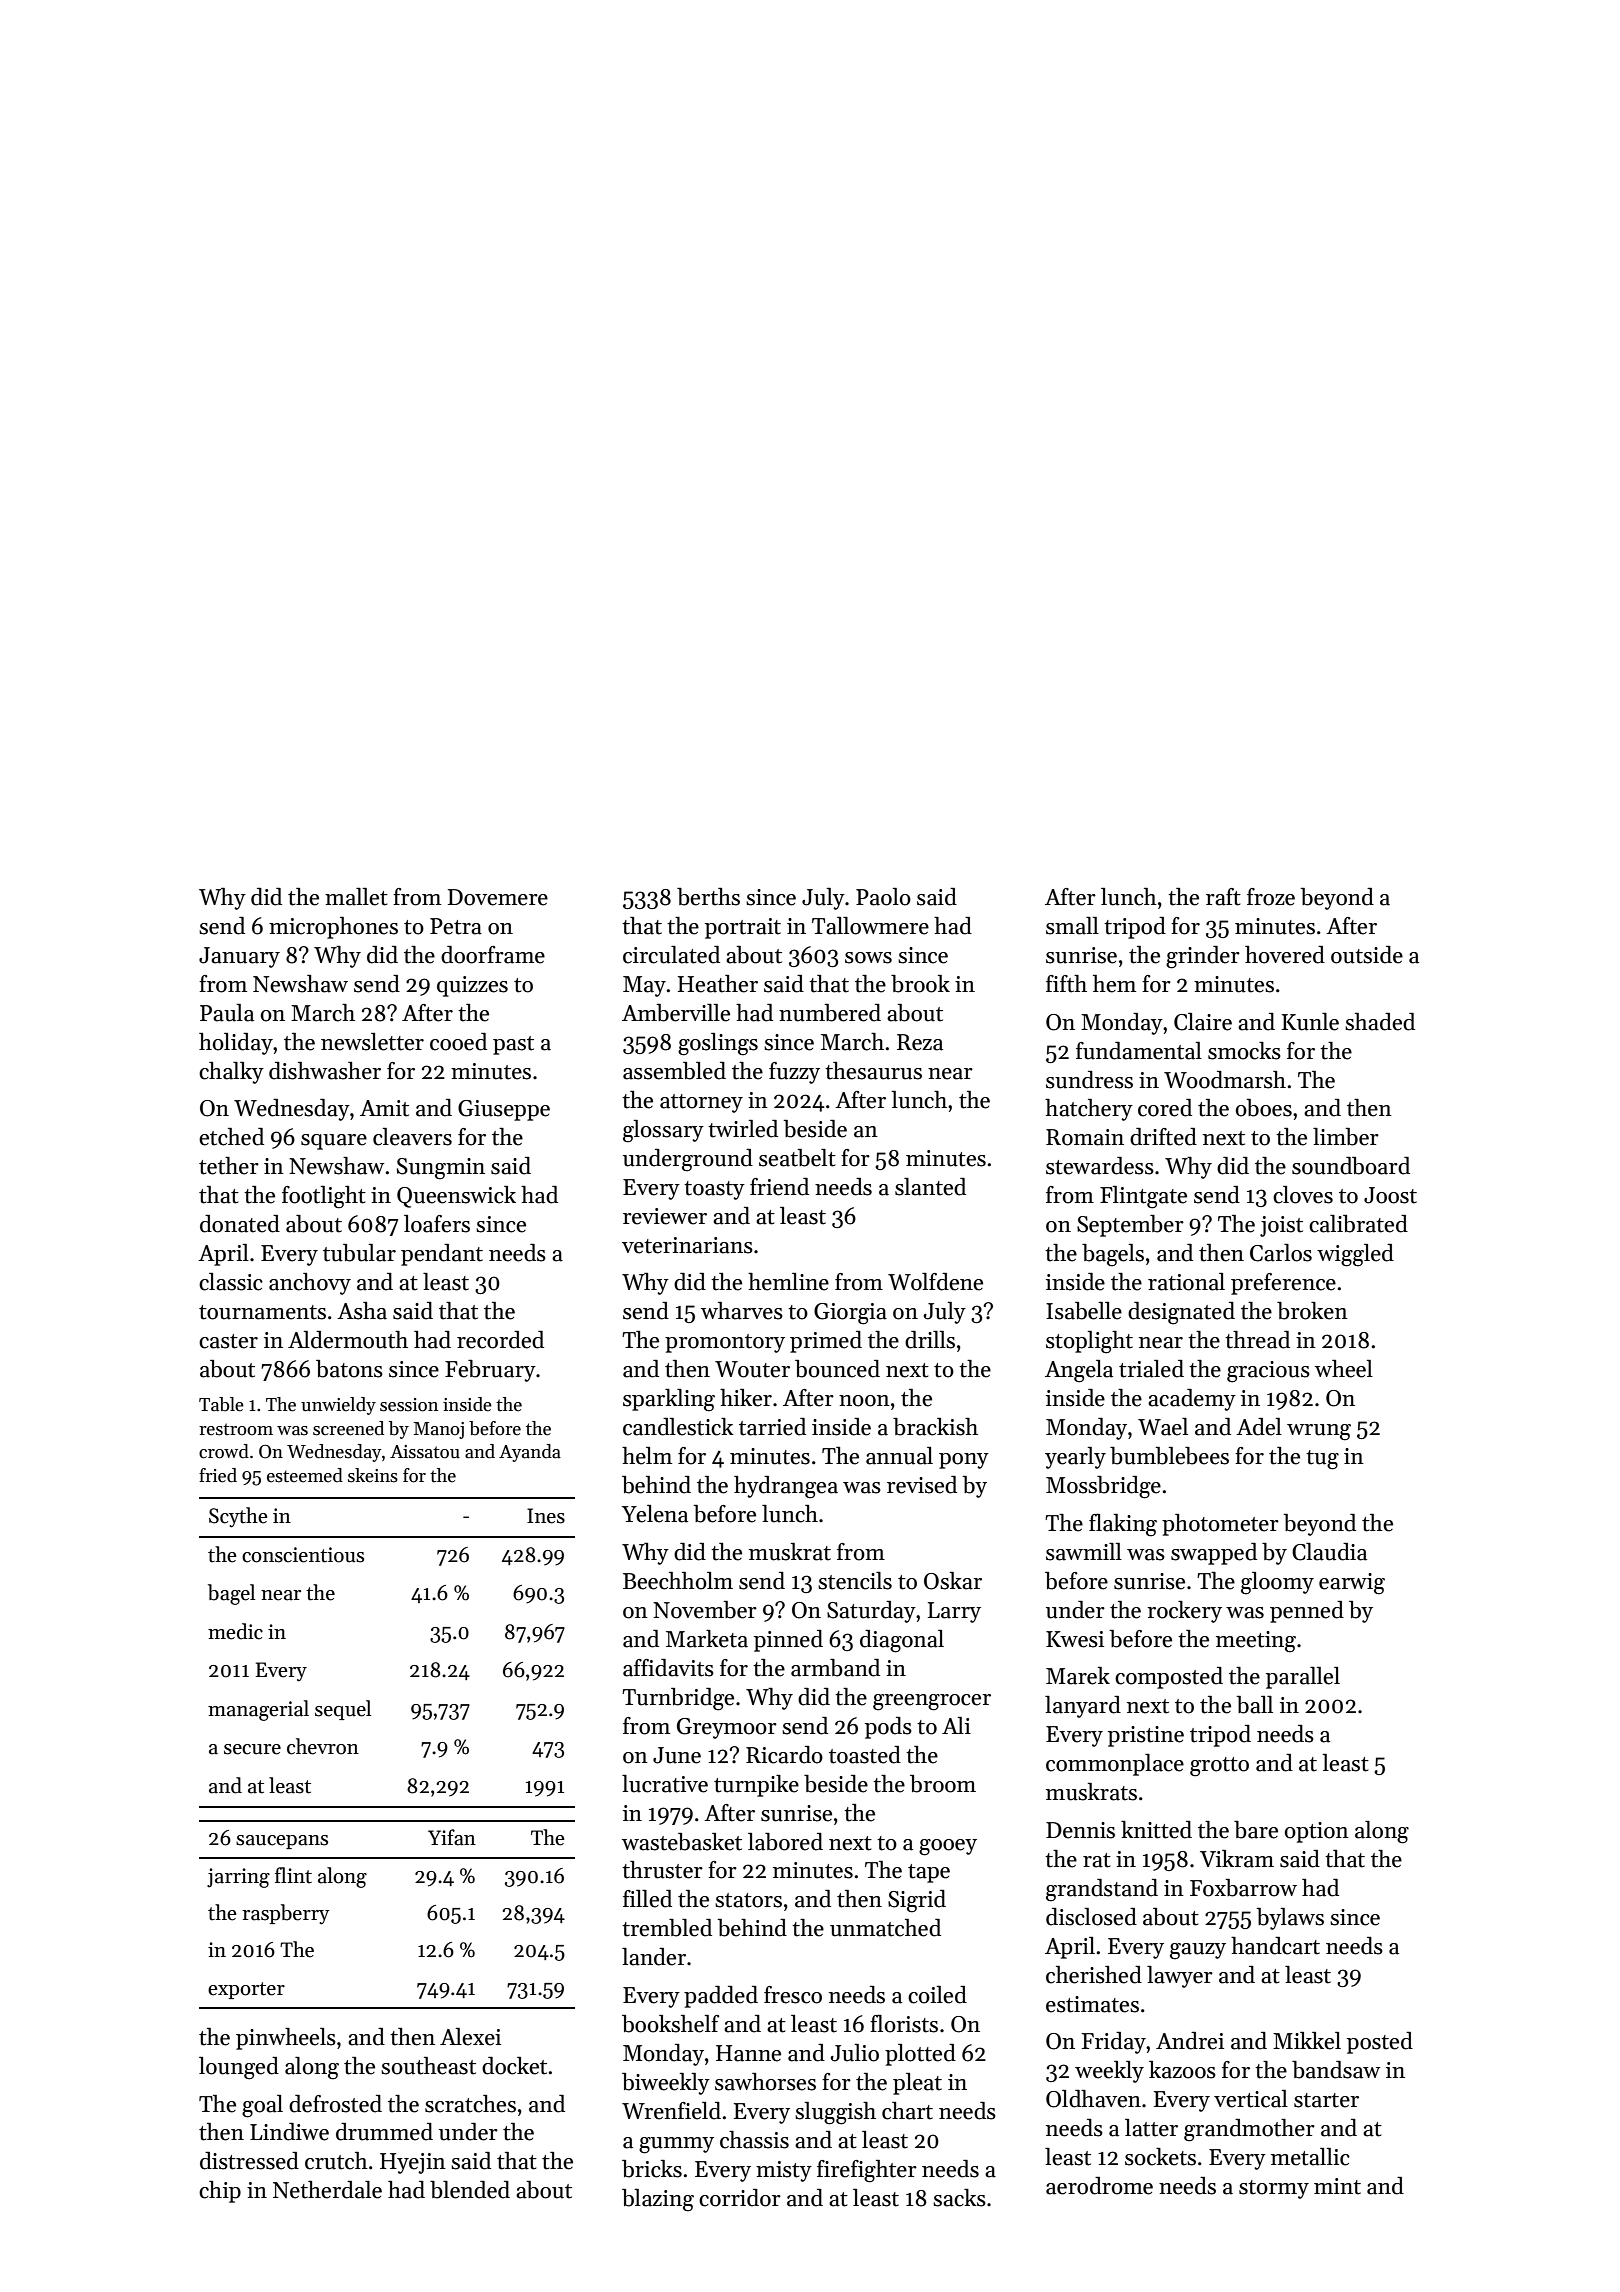  I want to click on etched, so click(231, 1137).
